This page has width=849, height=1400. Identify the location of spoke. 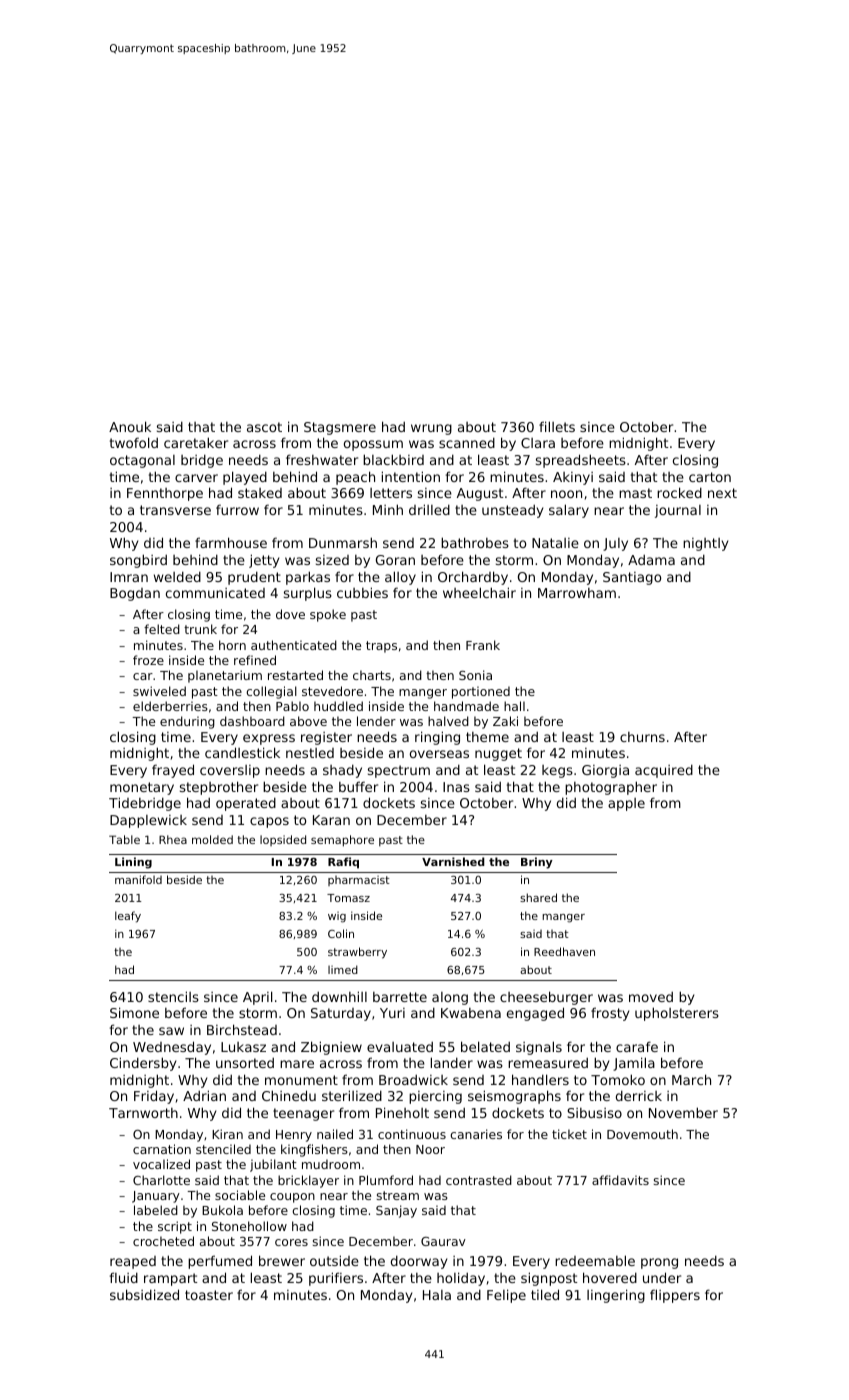
(328, 615).
